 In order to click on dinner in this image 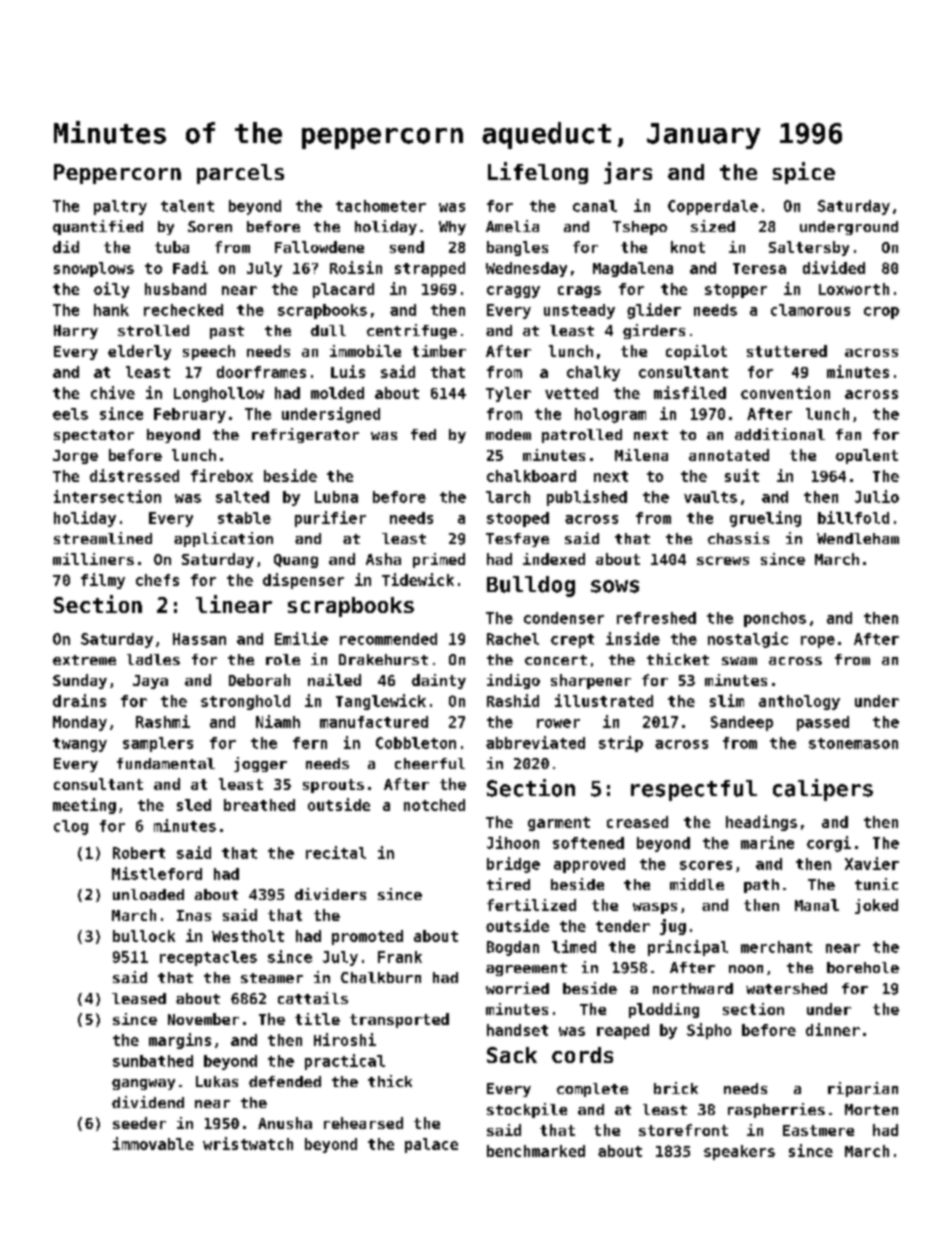, I will do `click(833, 1029)`.
